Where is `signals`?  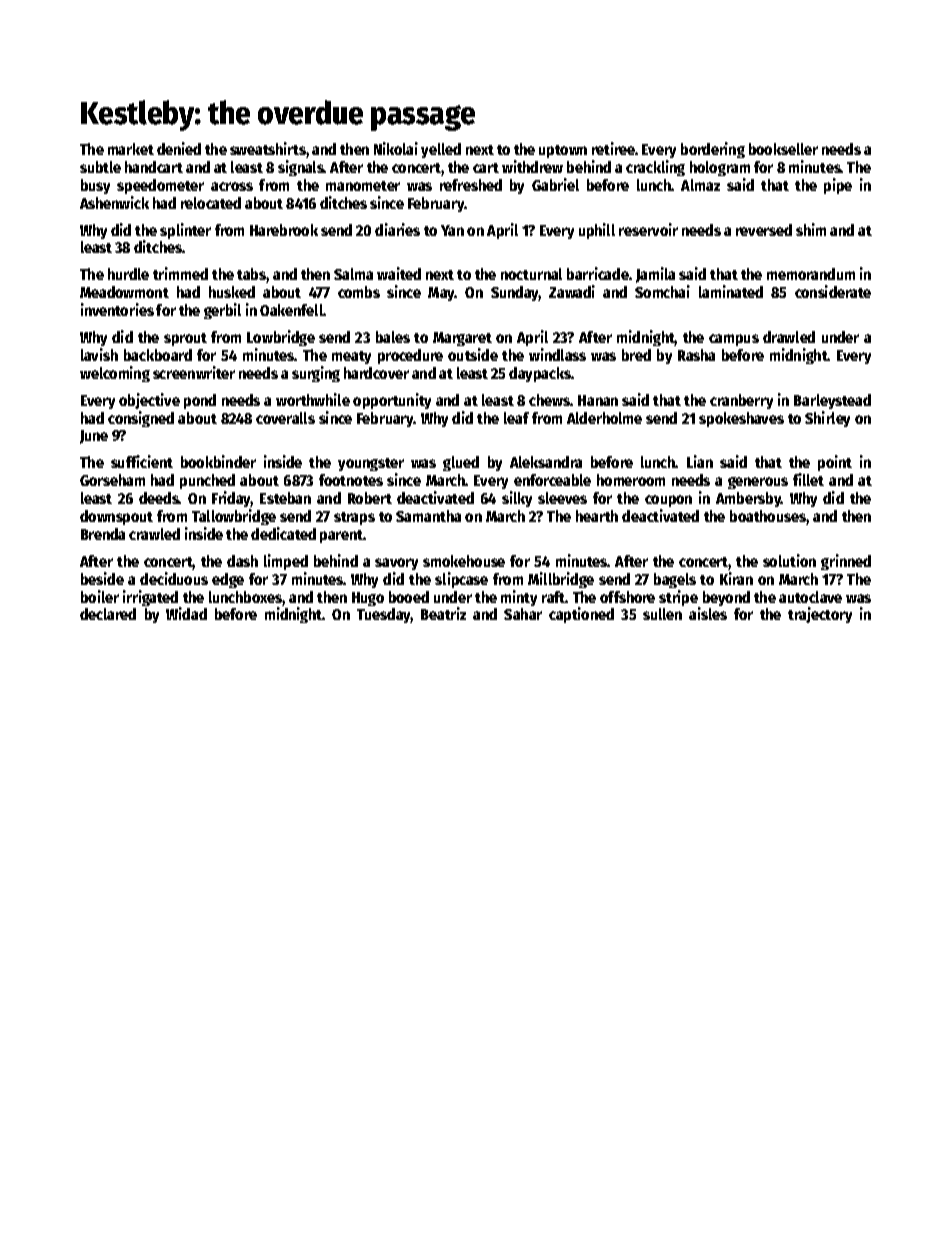 signals is located at coordinates (301, 168).
